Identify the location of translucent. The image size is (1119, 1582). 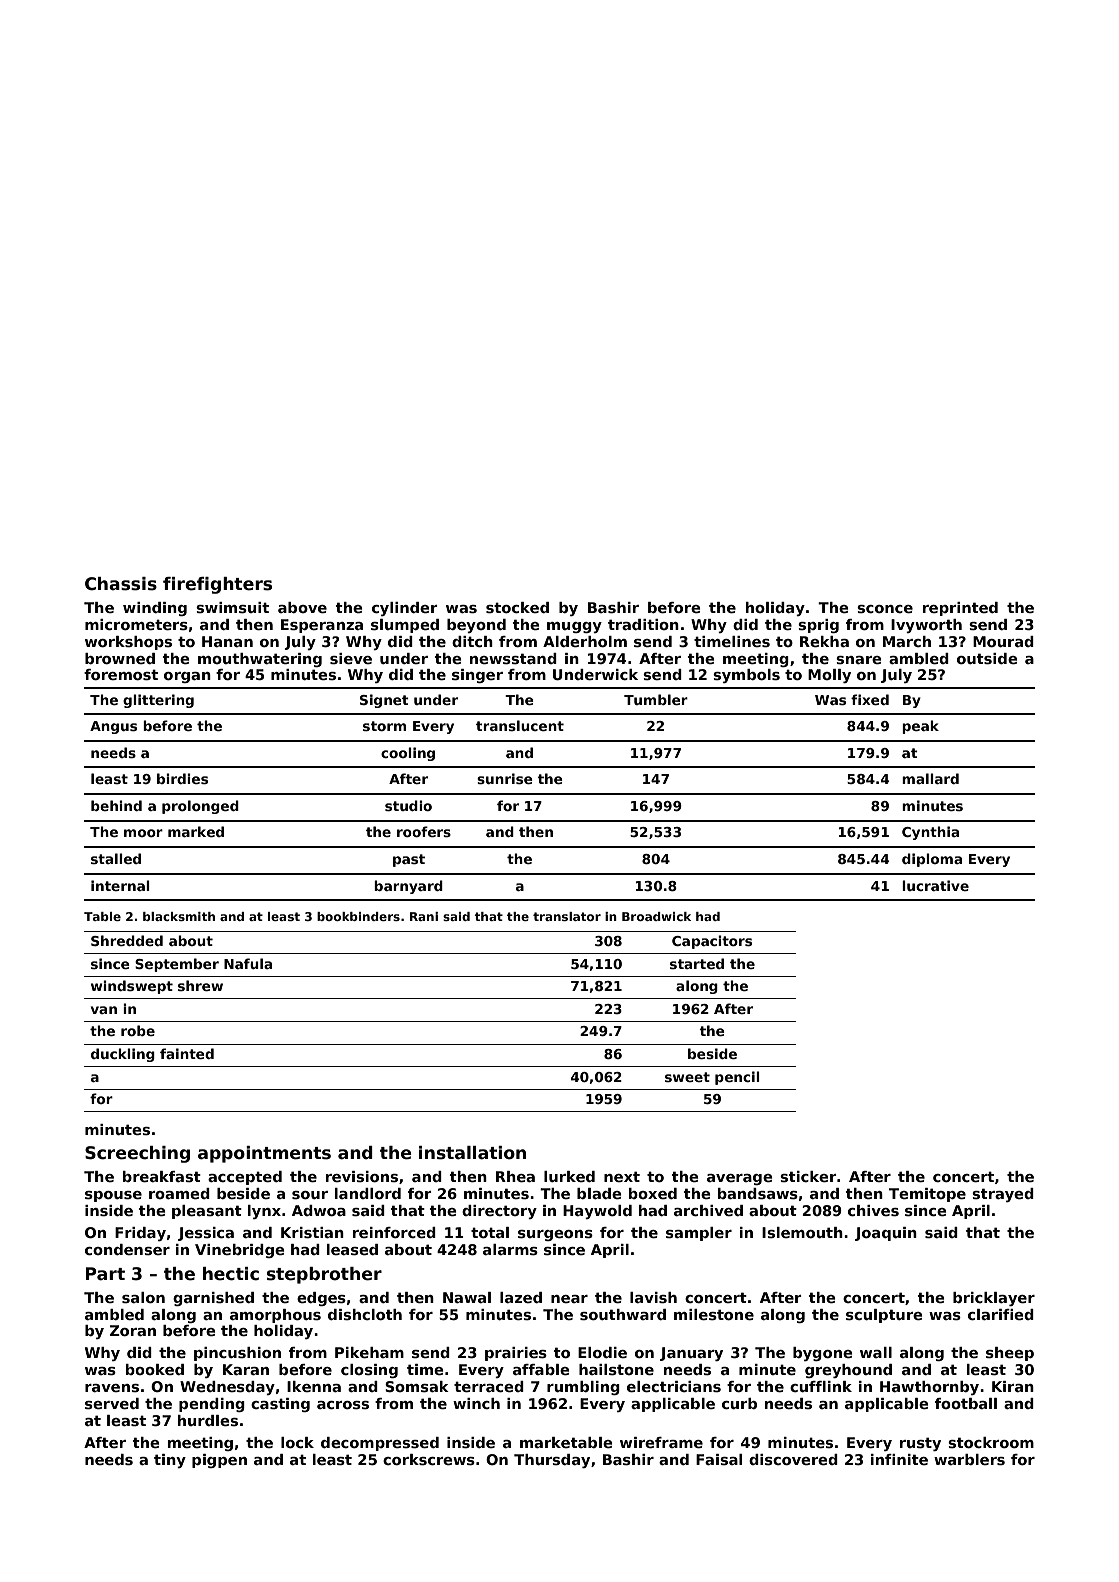
(520, 725).
